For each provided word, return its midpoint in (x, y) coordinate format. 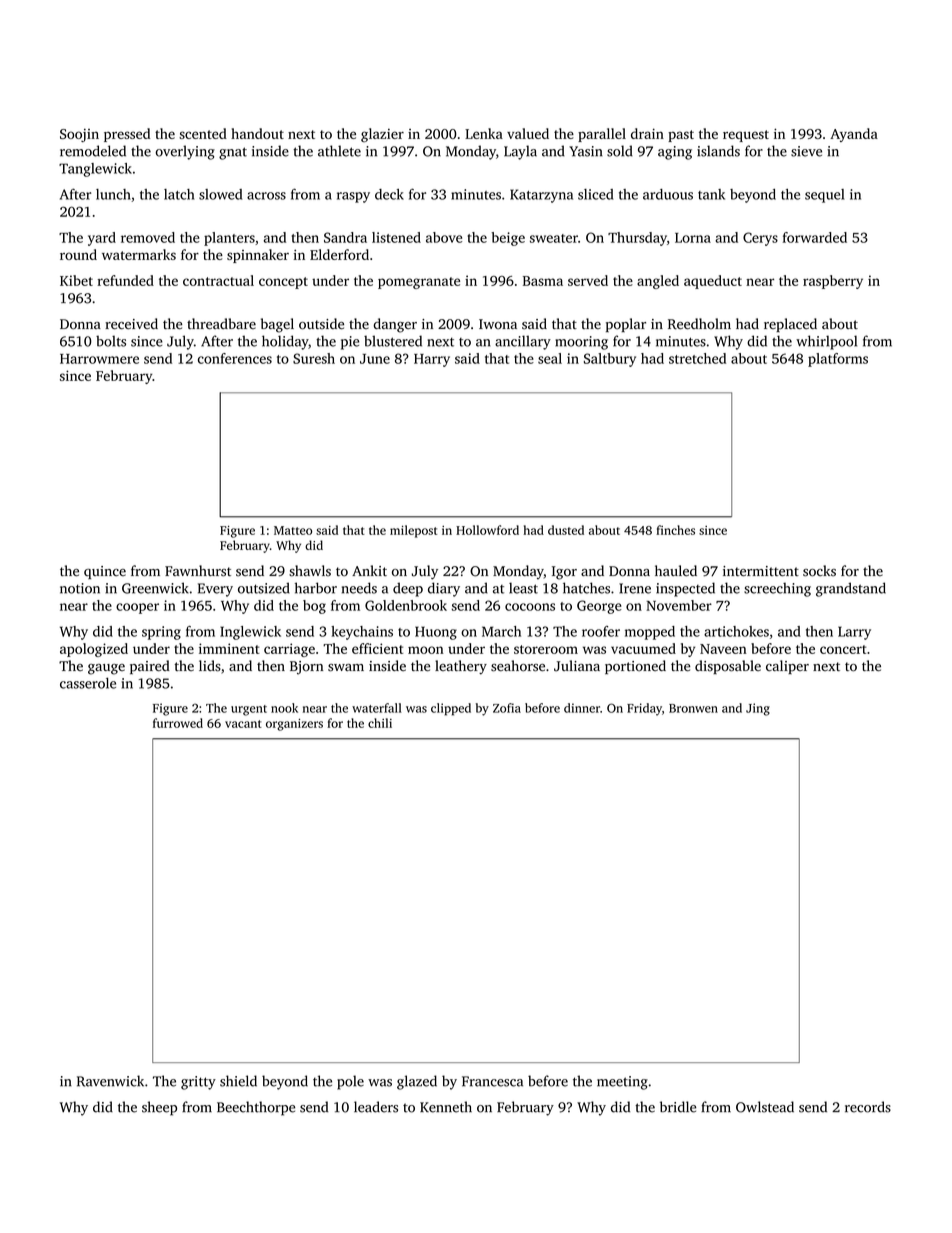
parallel (602, 135)
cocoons (530, 607)
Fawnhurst (198, 571)
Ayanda (854, 135)
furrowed (178, 723)
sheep (159, 1108)
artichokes (736, 631)
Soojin (79, 135)
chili (380, 723)
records (868, 1107)
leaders (376, 1107)
